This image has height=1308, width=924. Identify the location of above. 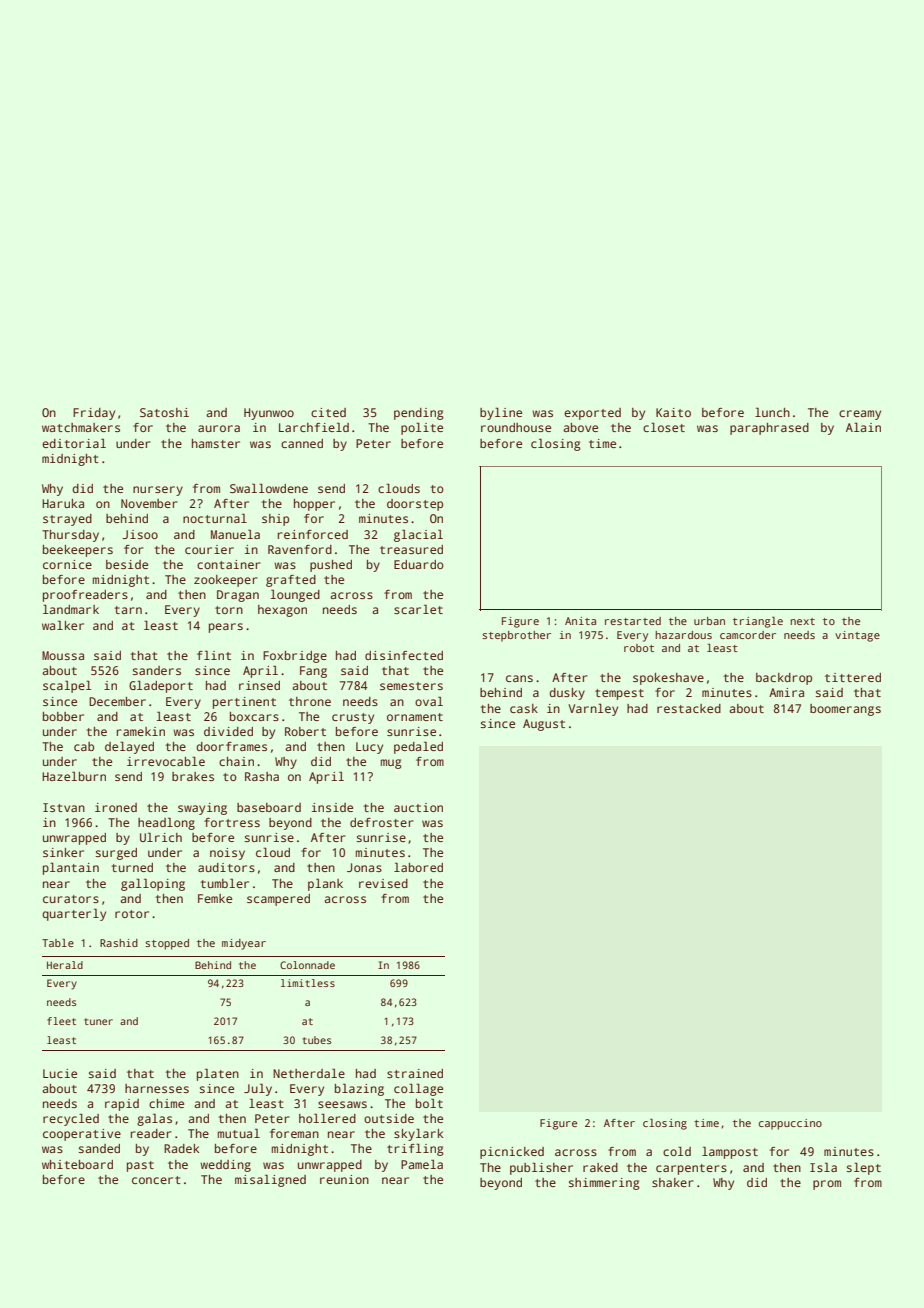
(580, 427).
